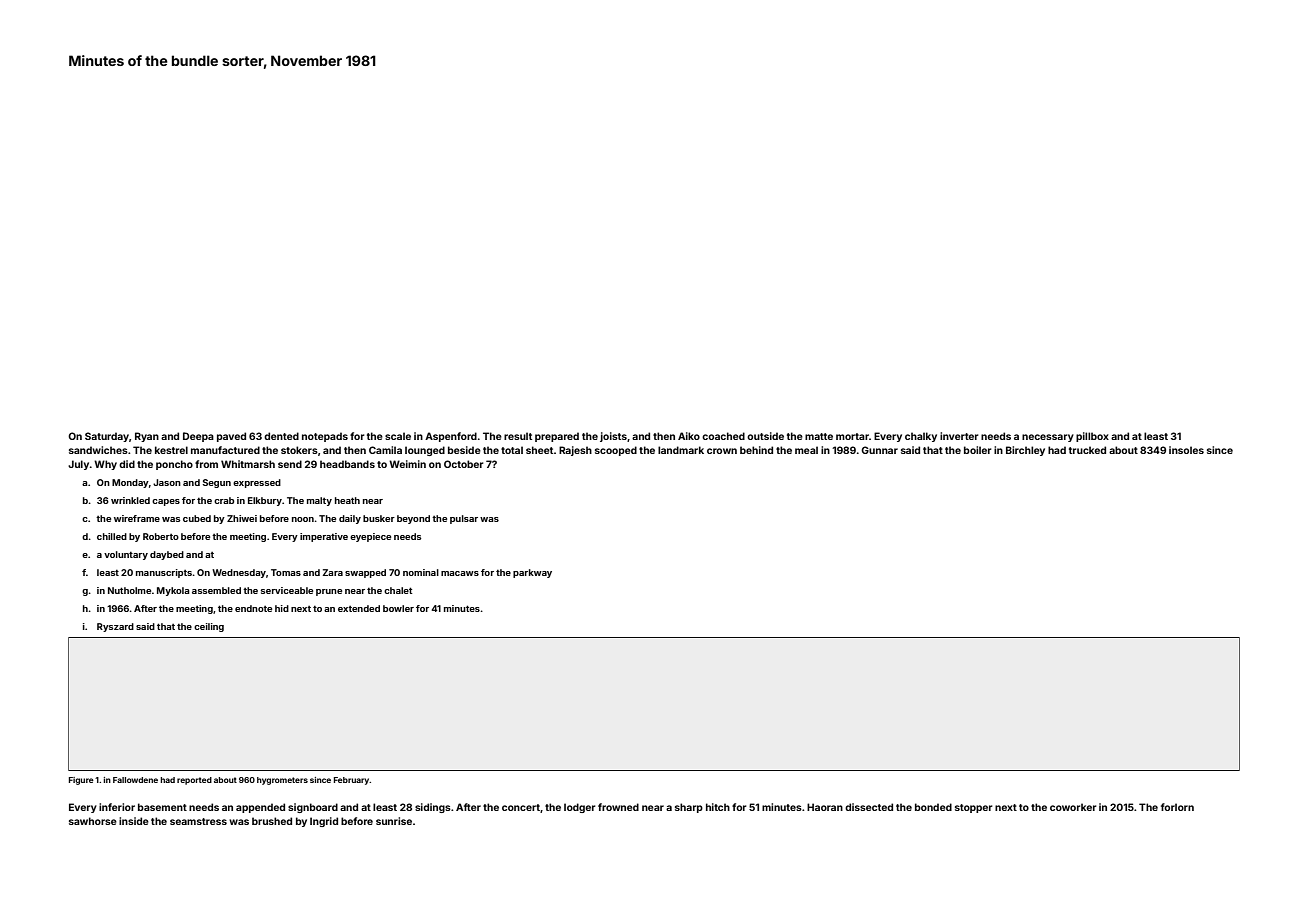 The image size is (1308, 924). I want to click on outside, so click(765, 436).
